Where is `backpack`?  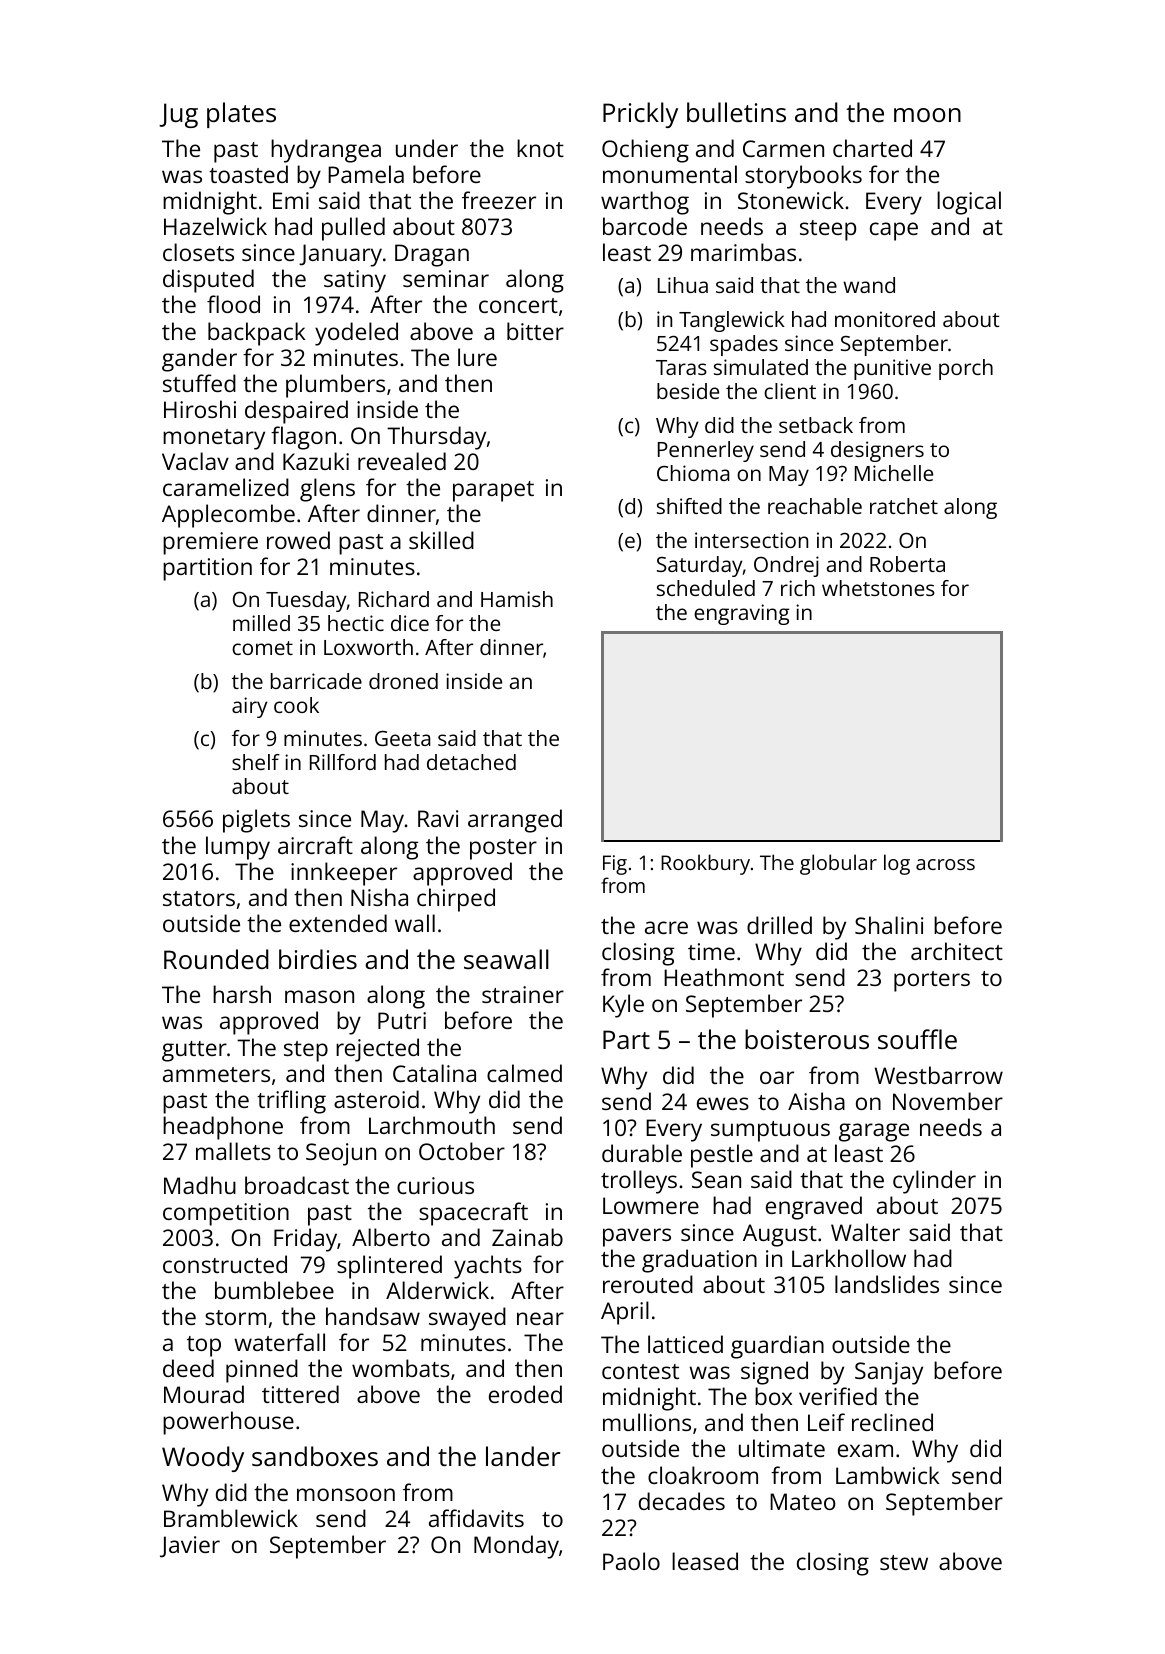 backpack is located at coordinates (256, 334).
